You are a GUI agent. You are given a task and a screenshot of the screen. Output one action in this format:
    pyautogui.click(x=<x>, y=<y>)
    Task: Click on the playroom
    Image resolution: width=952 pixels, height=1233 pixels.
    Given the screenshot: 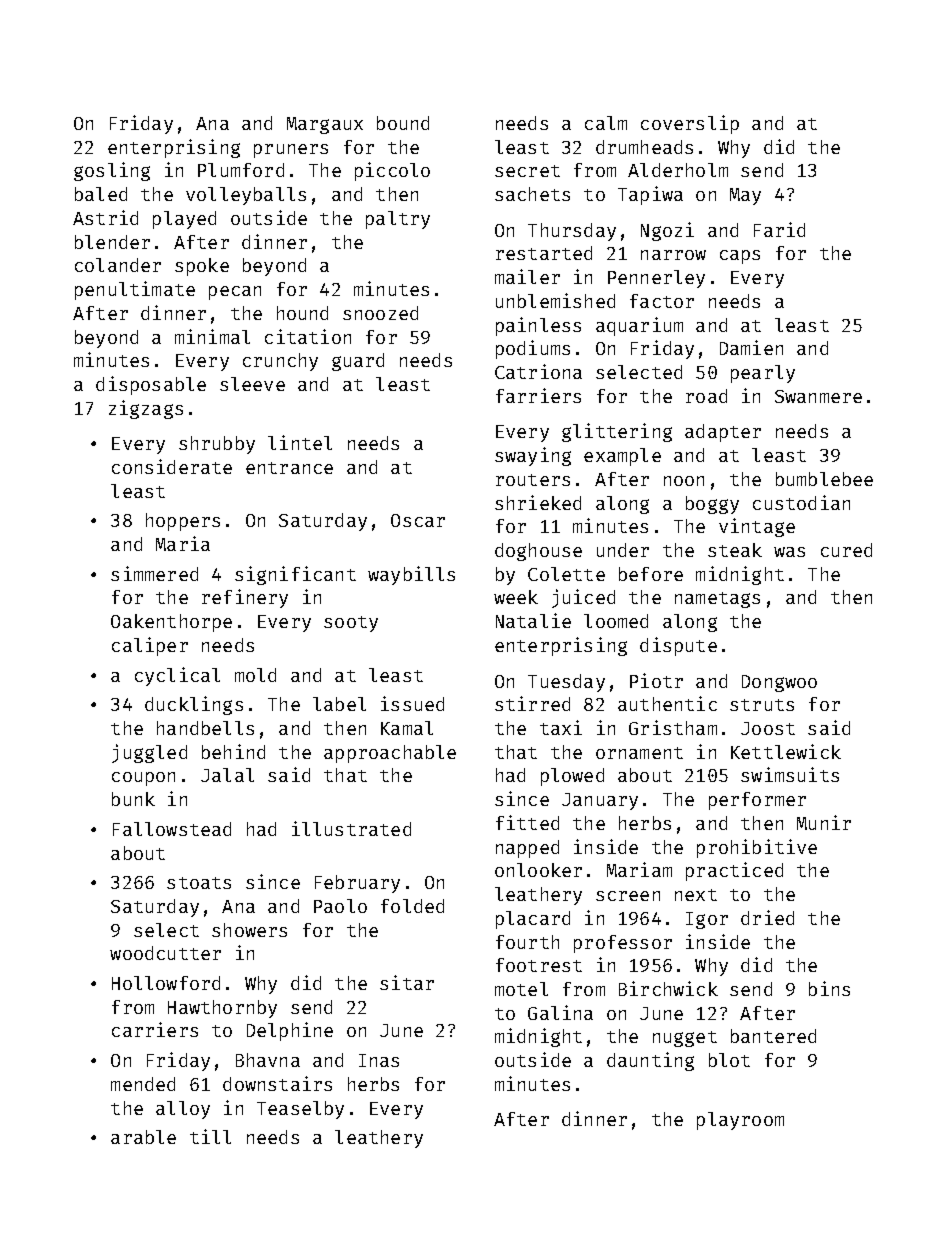 What is the action you would take?
    pyautogui.click(x=740, y=1121)
